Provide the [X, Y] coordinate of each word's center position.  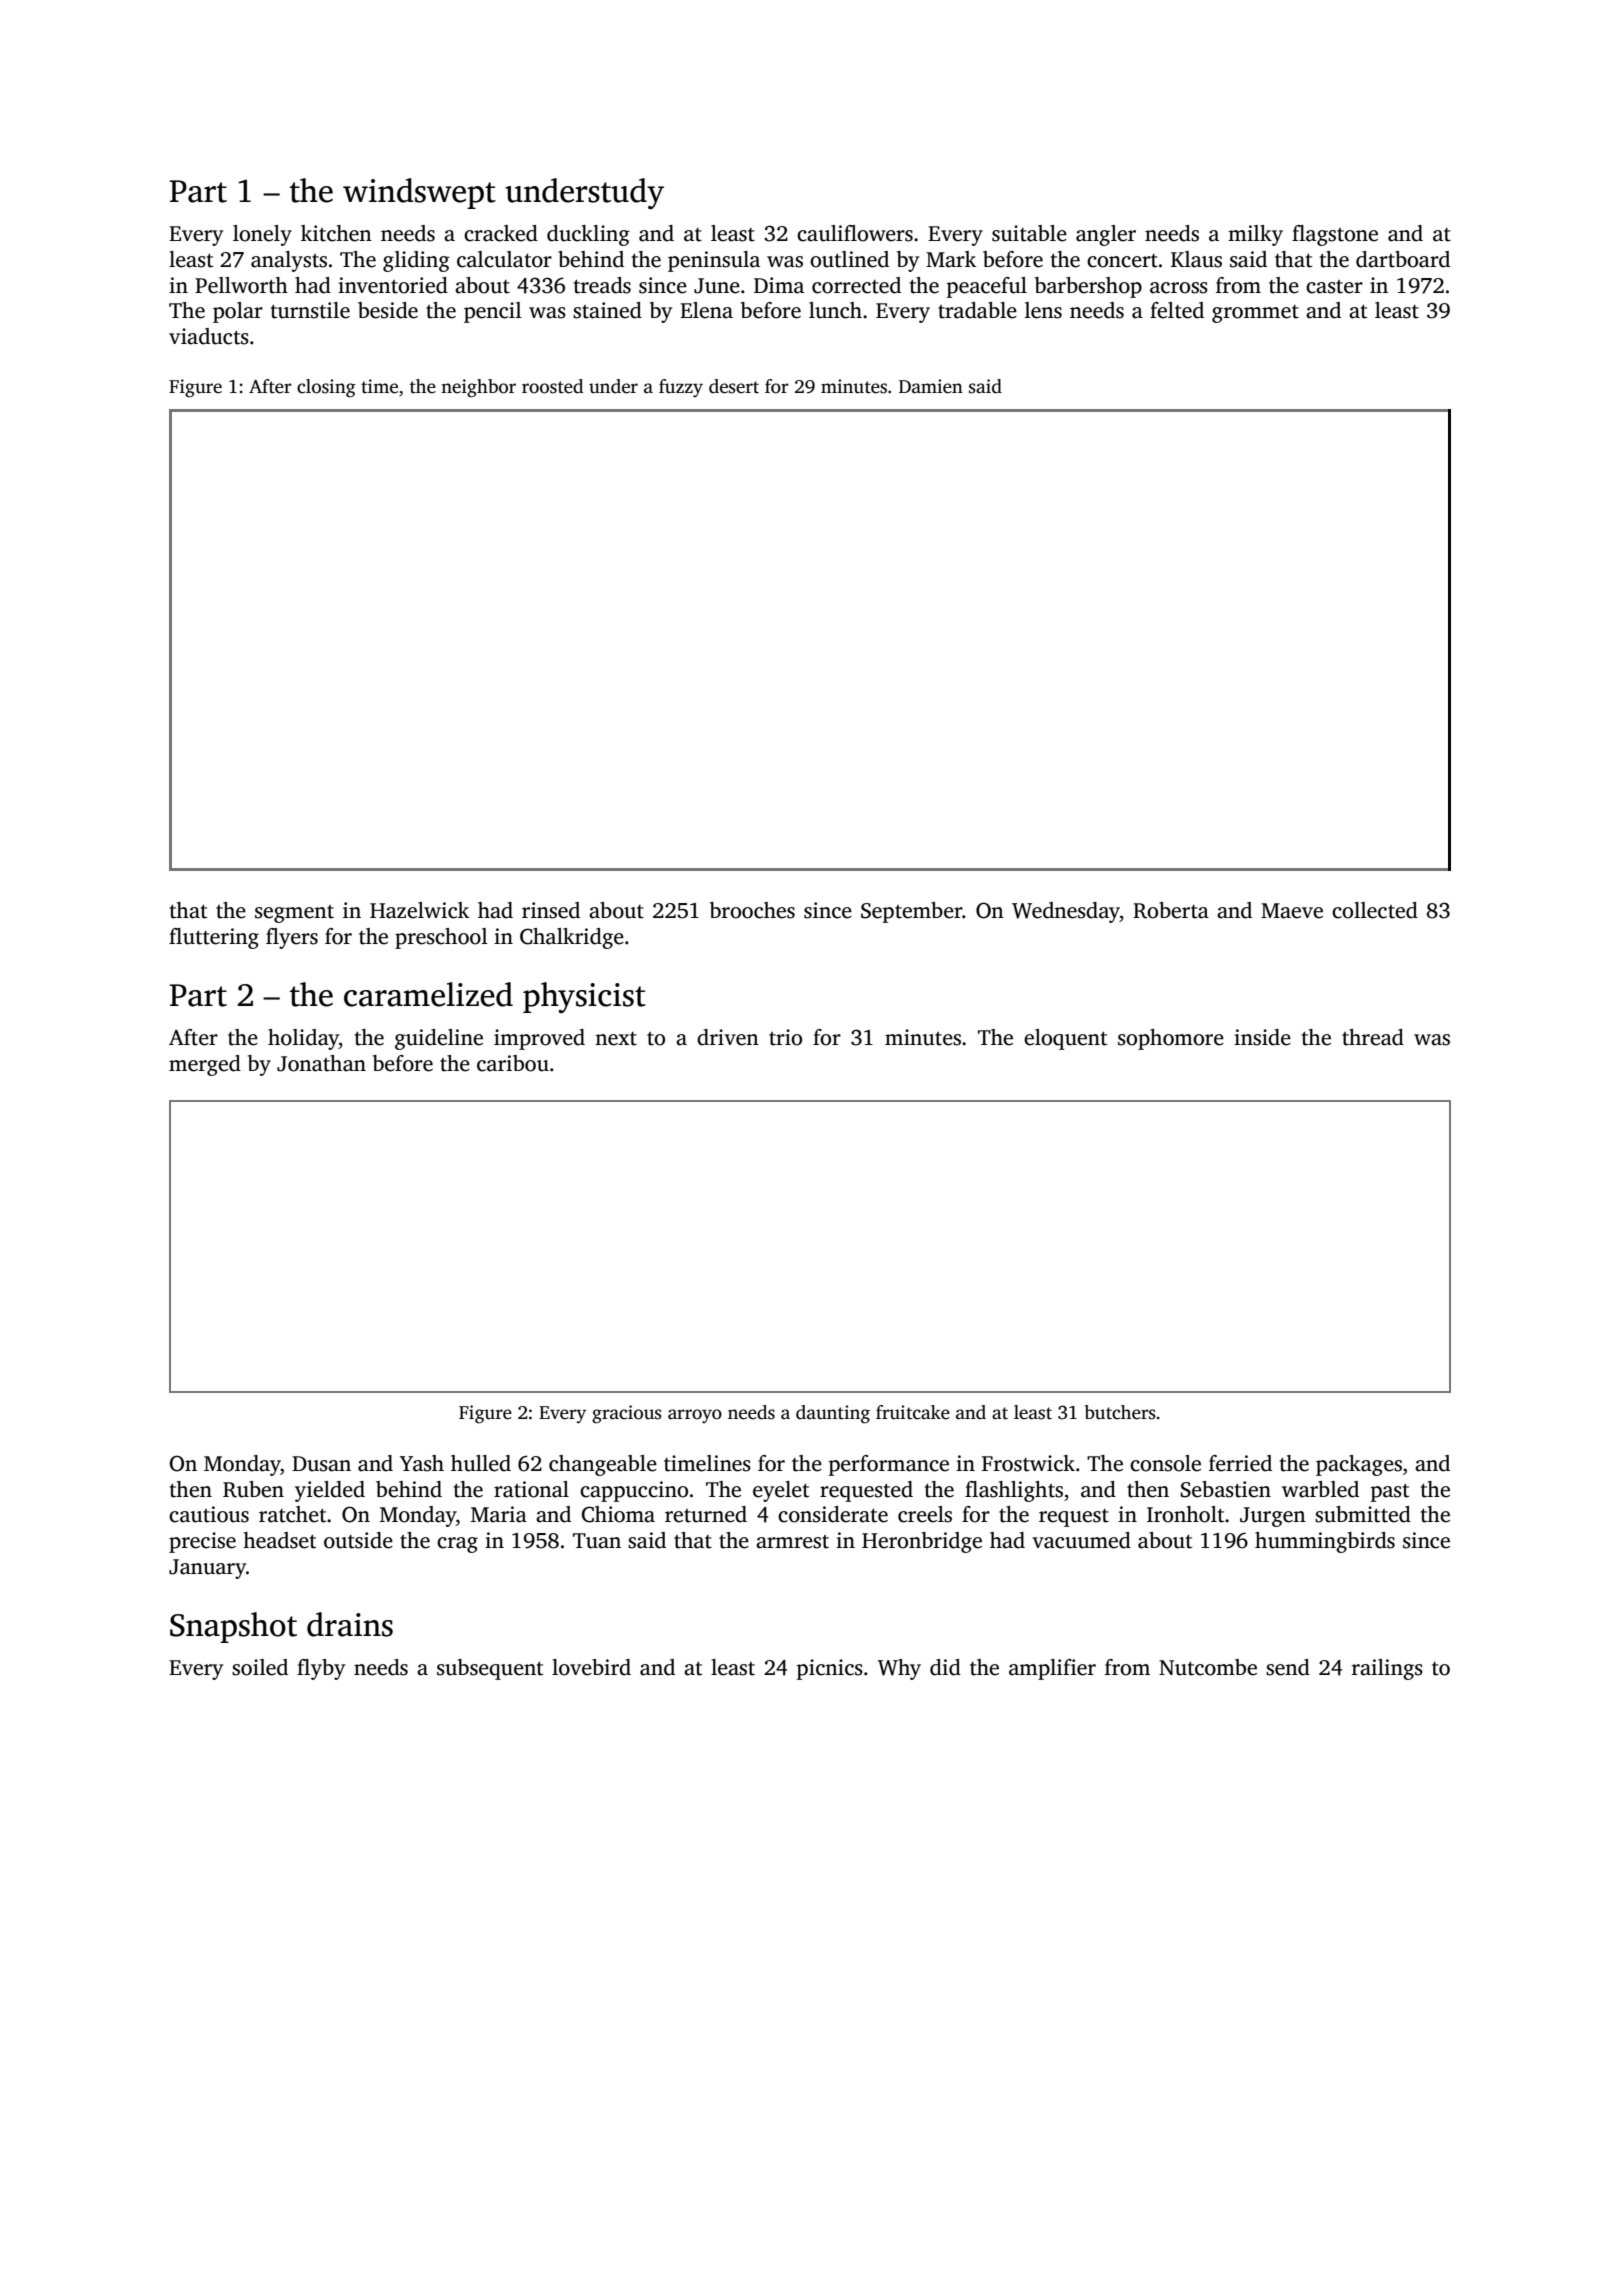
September [912, 912]
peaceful [987, 287]
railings [1387, 1669]
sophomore [1171, 1039]
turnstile [310, 310]
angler [1106, 235]
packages [1359, 1465]
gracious [627, 1414]
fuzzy [681, 388]
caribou [513, 1063]
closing [326, 388]
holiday [303, 1039]
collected [1375, 910]
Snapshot [233, 1627]
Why [899, 1669]
